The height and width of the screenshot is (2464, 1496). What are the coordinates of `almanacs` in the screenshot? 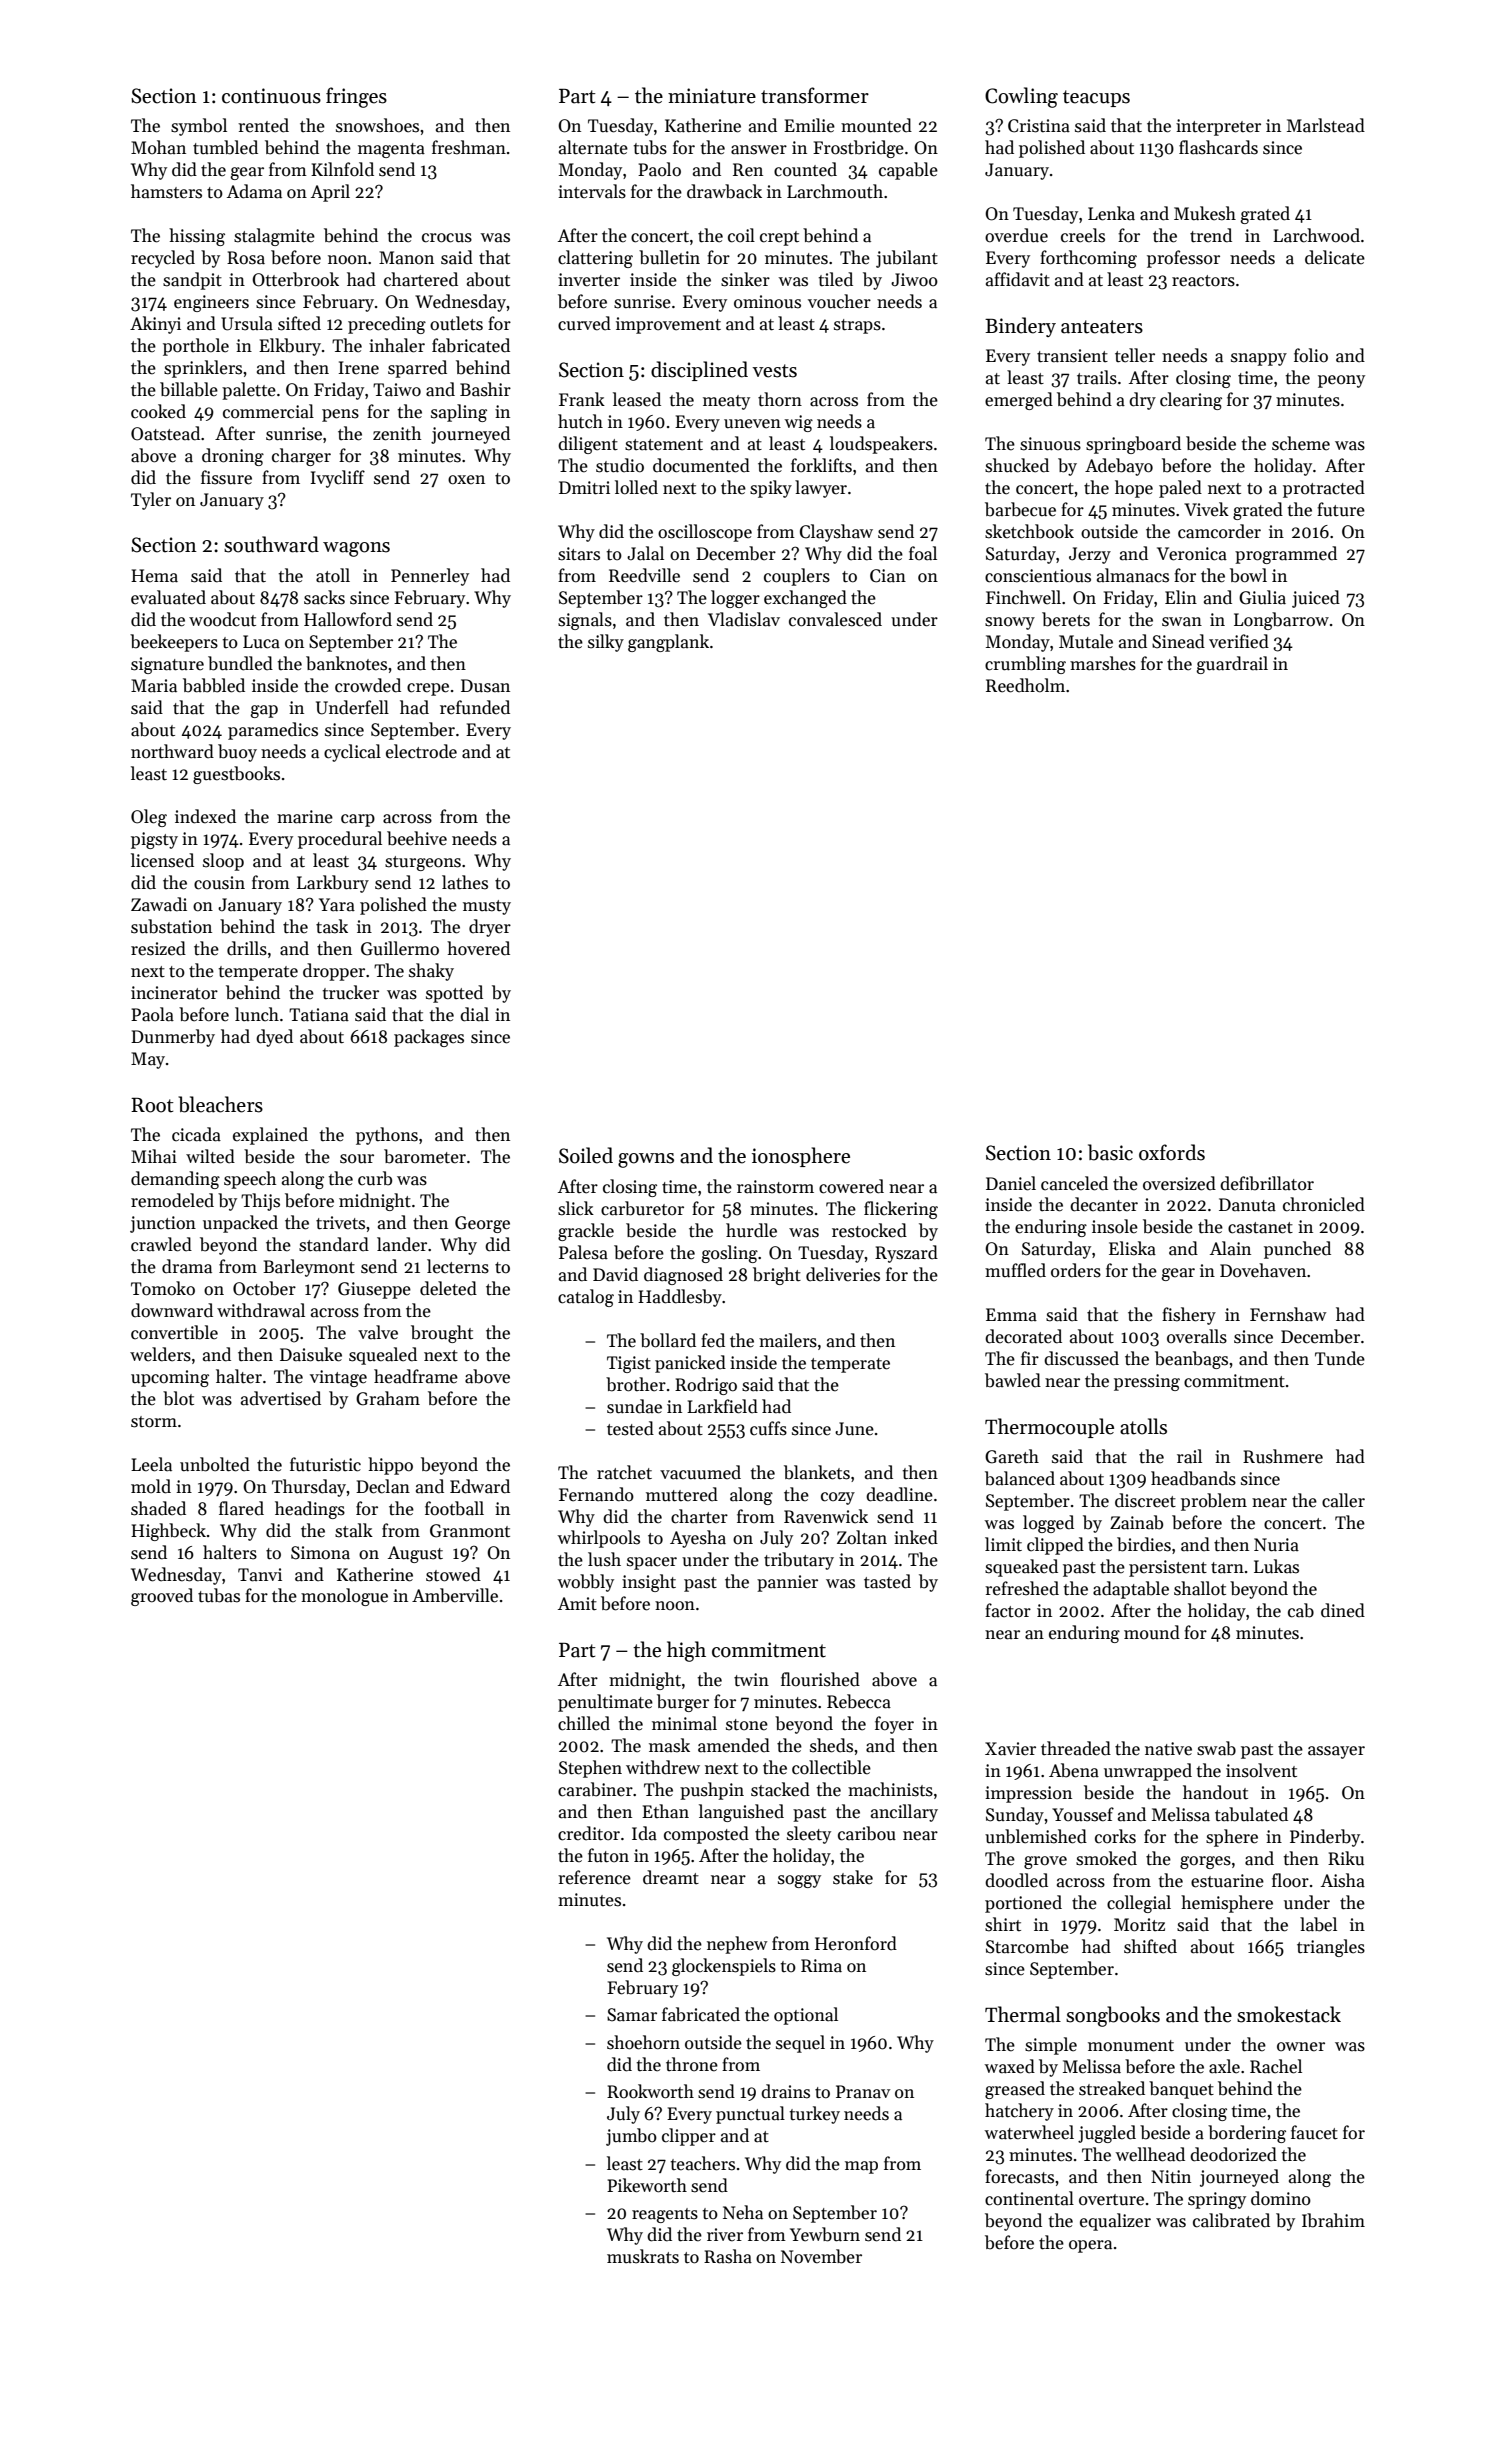 It's located at (1133, 575).
